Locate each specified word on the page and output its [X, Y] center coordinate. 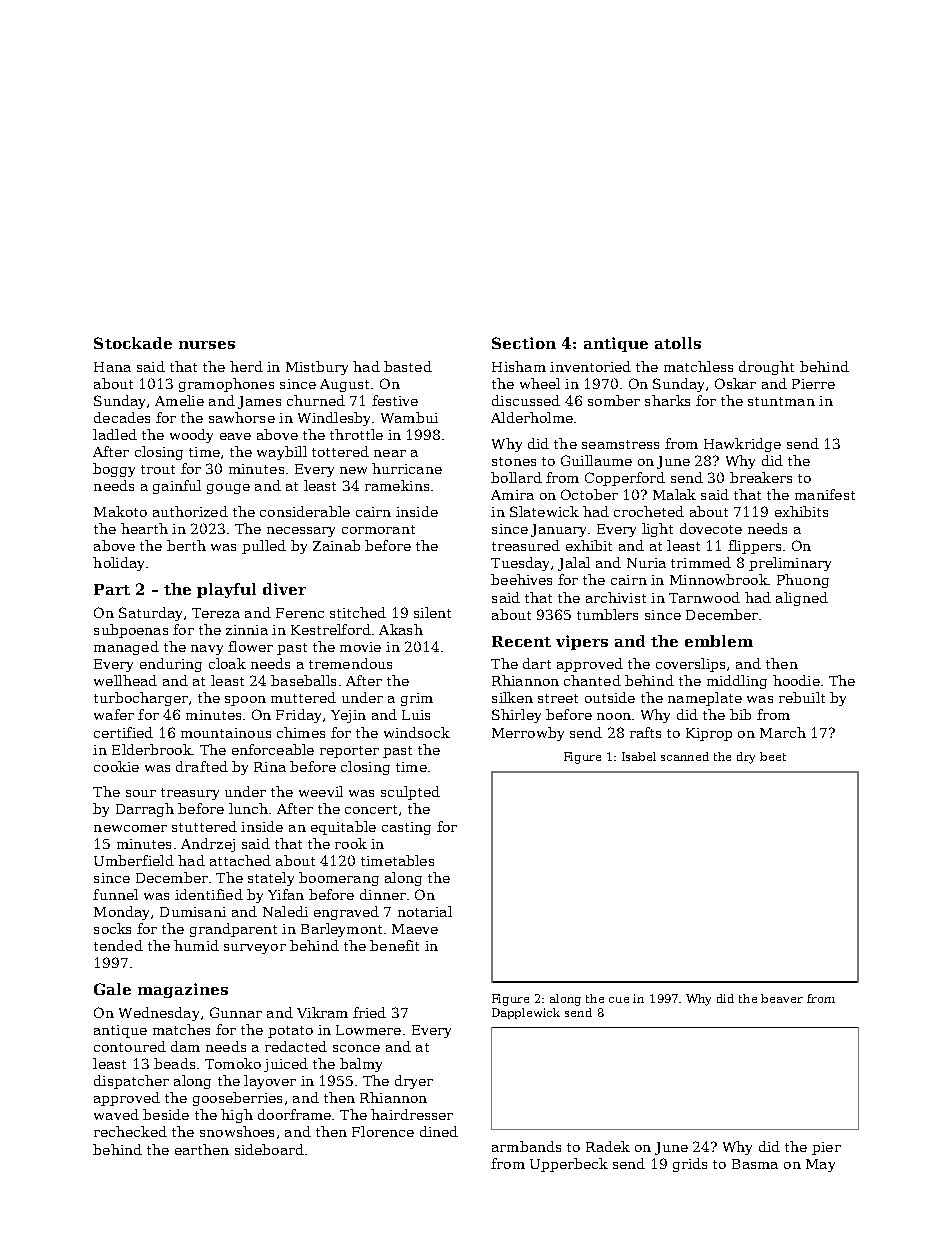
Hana [112, 367]
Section [524, 343]
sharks [667, 400]
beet [773, 756]
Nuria [646, 563]
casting [406, 828]
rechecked [130, 1131]
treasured [526, 545]
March [783, 732]
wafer [114, 714]
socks [112, 928]
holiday [118, 564]
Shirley [516, 716]
